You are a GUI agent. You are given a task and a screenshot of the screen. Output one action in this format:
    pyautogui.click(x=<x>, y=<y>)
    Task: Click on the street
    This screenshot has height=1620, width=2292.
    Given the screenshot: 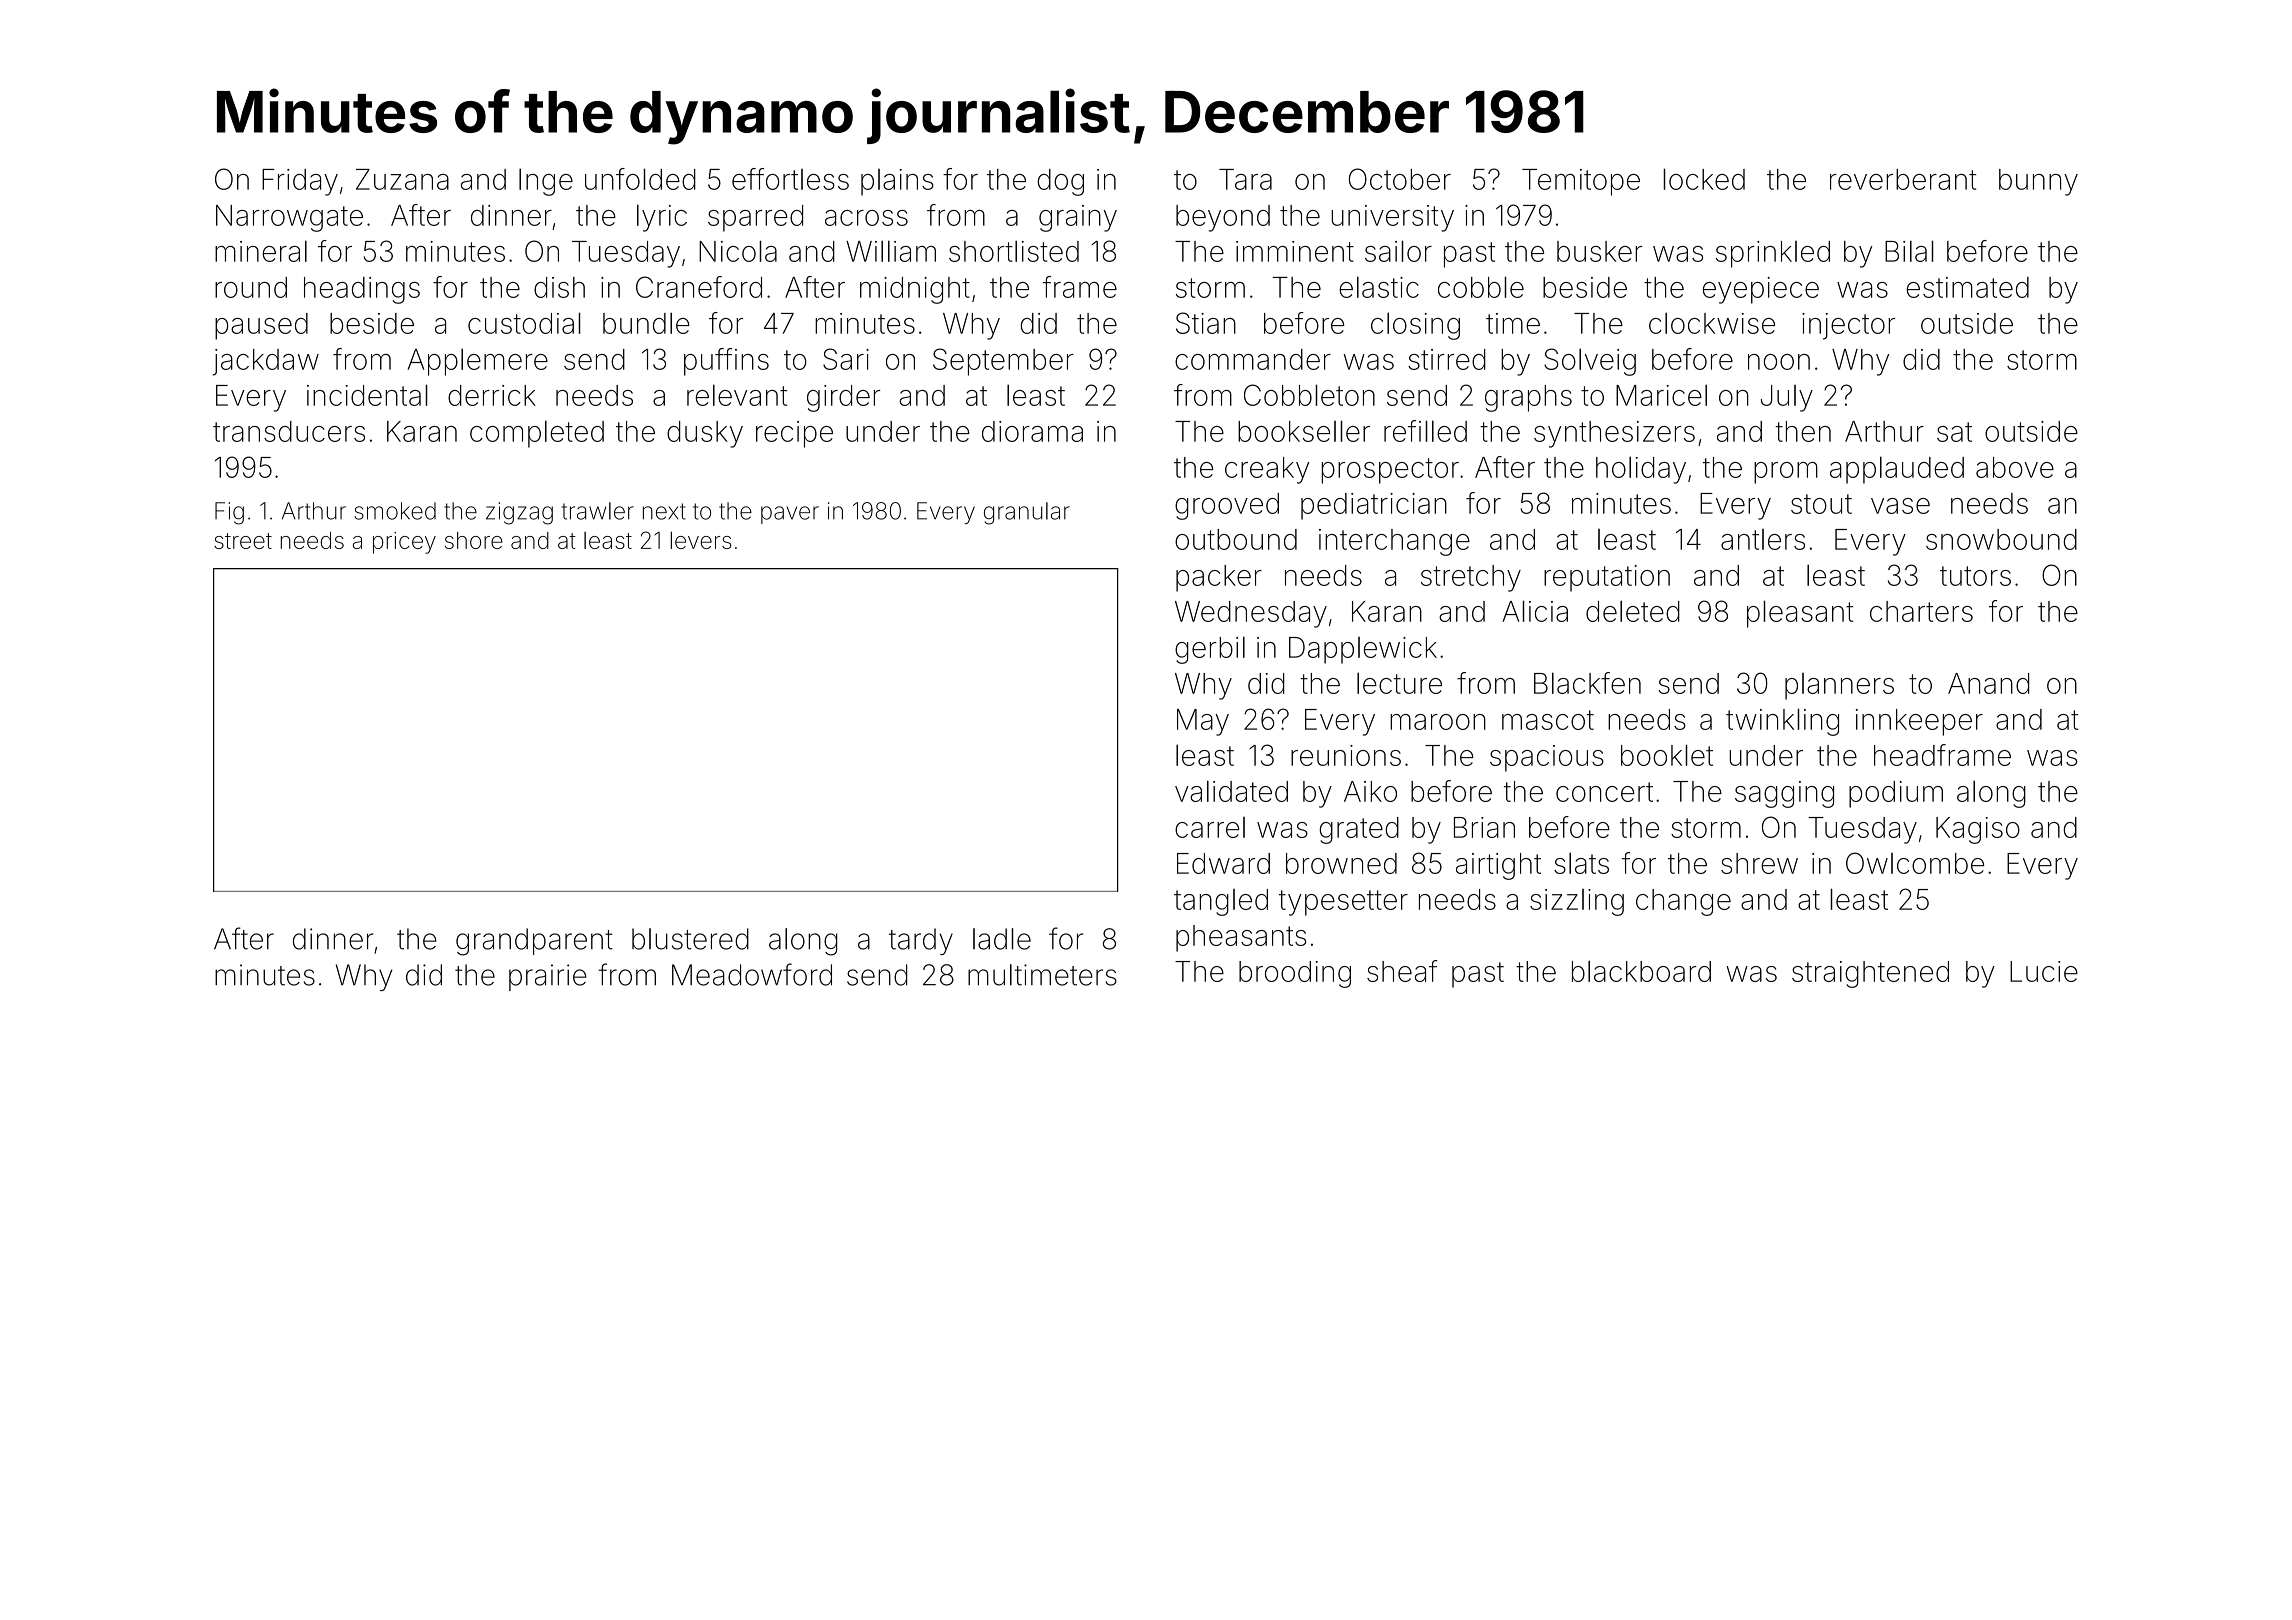 What is the action you would take?
    pyautogui.click(x=243, y=541)
